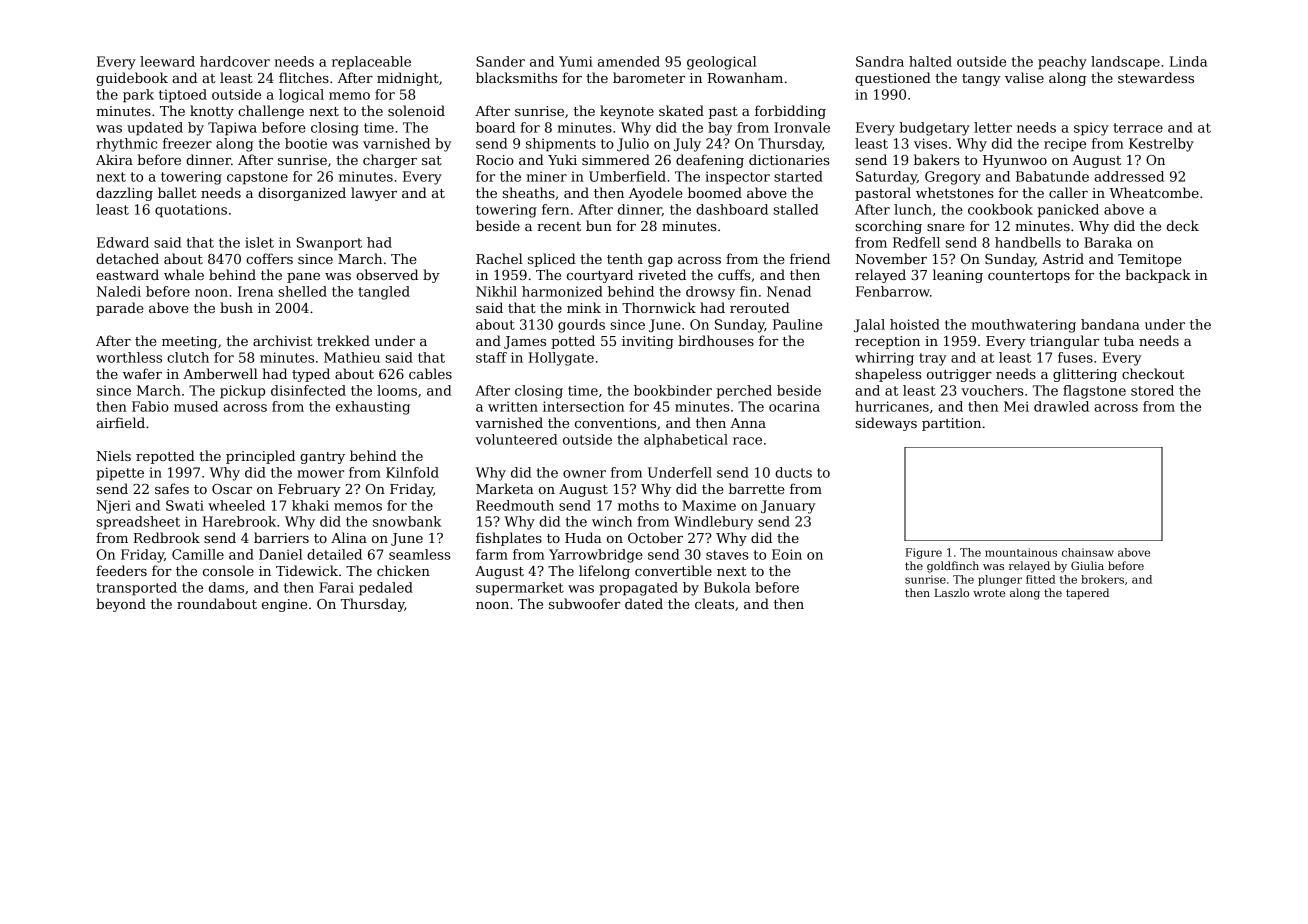 The width and height of the document is (1308, 924). What do you see at coordinates (559, 226) in the document?
I see `recent` at bounding box center [559, 226].
